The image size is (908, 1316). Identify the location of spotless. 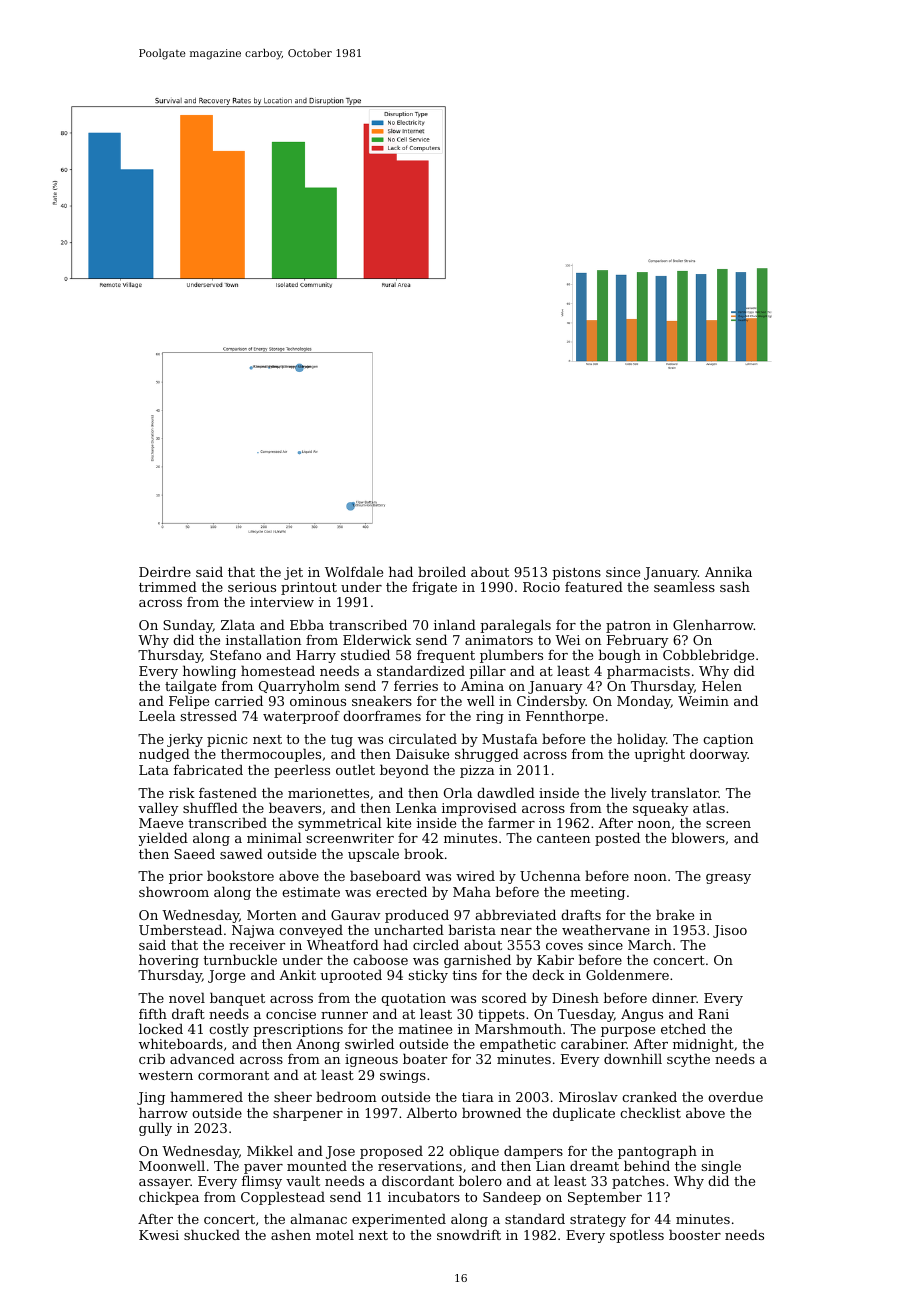
(637, 1236).
